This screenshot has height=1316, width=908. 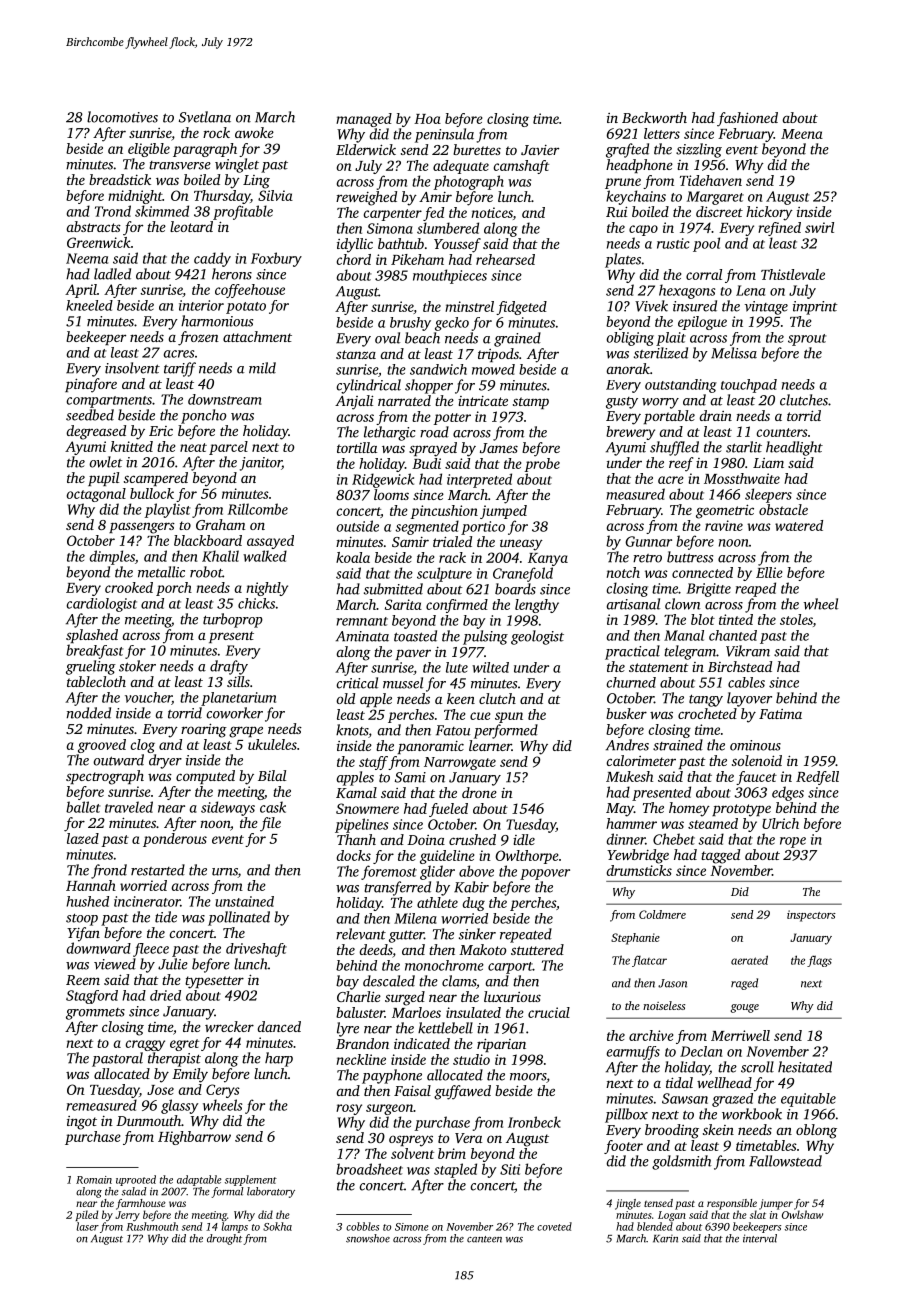 What do you see at coordinates (819, 227) in the screenshot?
I see `swirl` at bounding box center [819, 227].
